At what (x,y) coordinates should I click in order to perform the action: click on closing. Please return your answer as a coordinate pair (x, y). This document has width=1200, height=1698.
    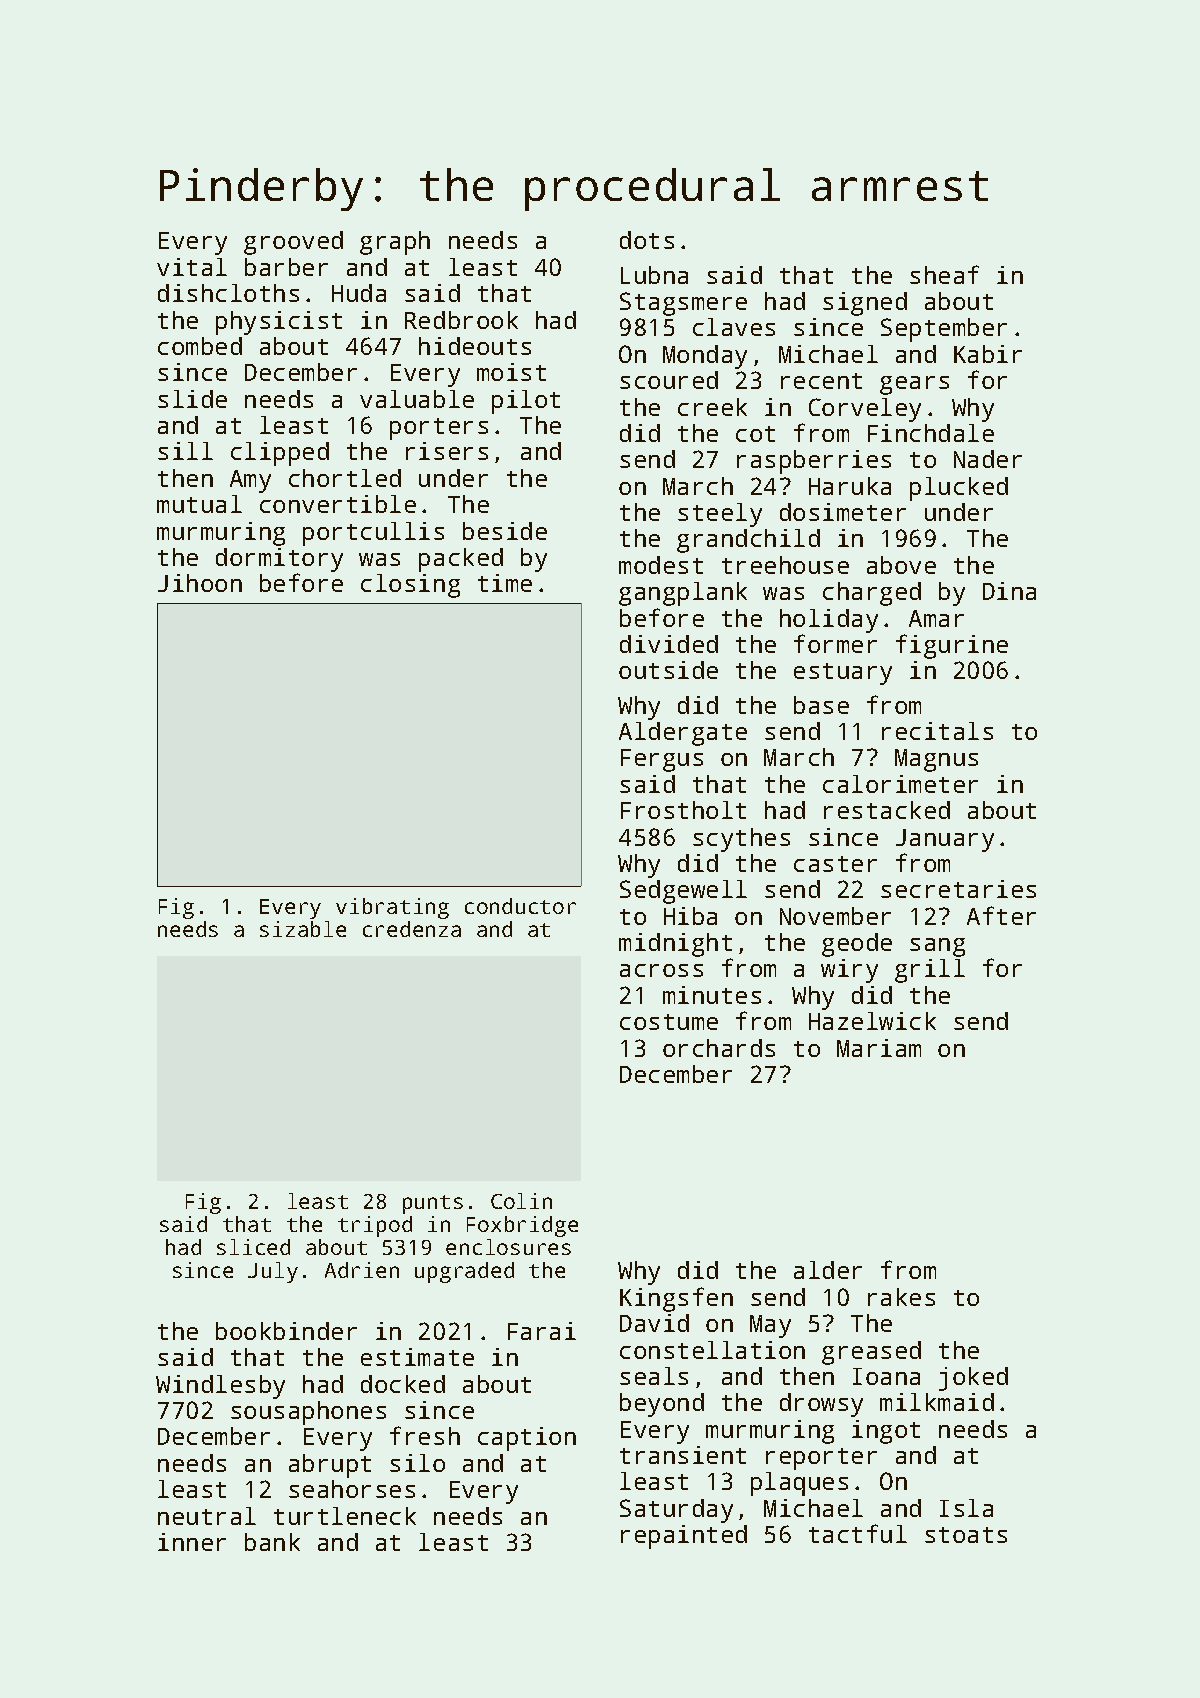
    Looking at the image, I should click on (410, 586).
